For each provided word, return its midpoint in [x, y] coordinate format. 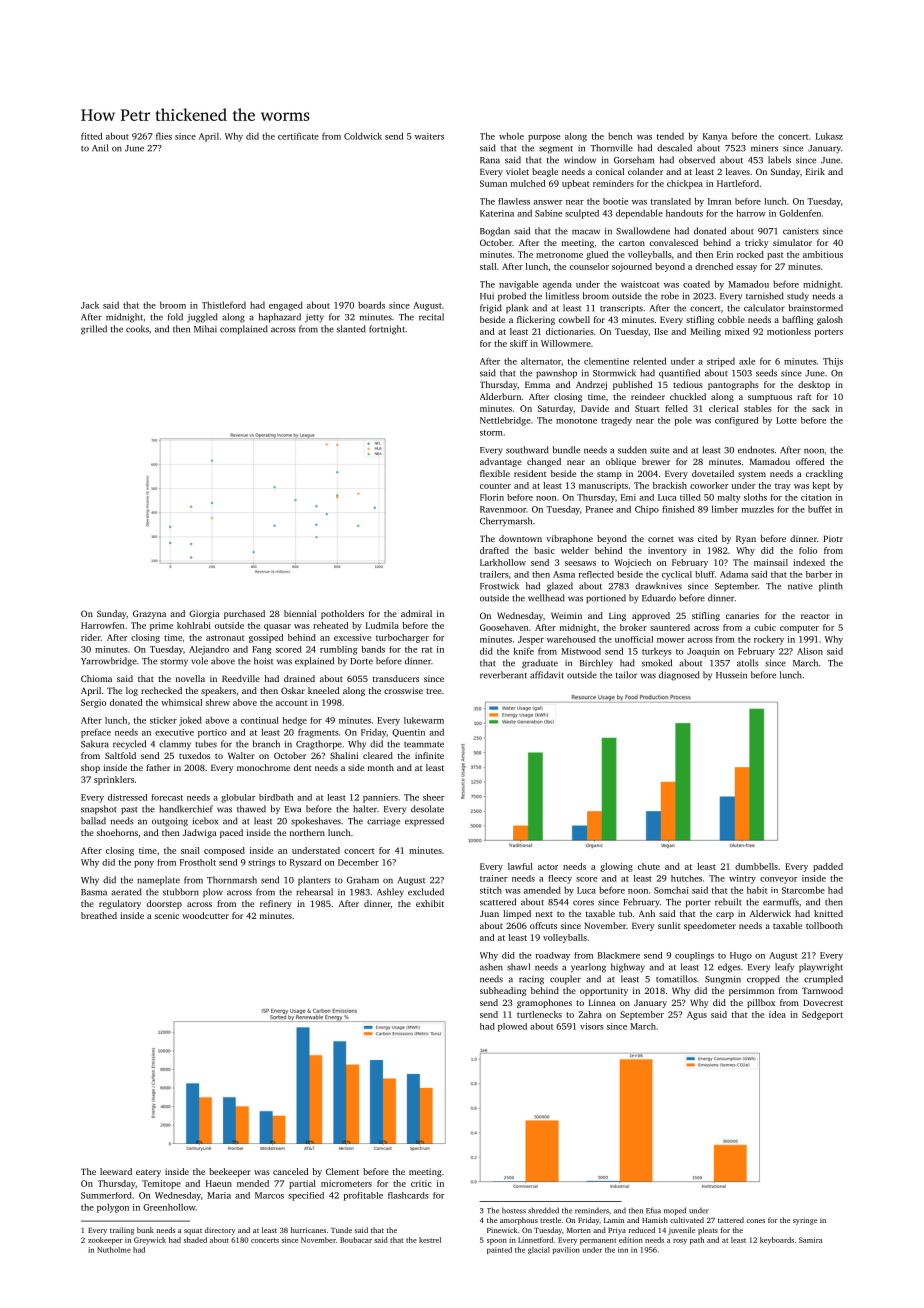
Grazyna [149, 614]
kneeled [323, 690]
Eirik [815, 171]
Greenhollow [169, 1207]
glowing [616, 867]
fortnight [387, 330]
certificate [298, 136]
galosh [830, 320]
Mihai [205, 329]
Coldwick [363, 136]
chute [649, 866]
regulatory [120, 904]
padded [828, 867]
